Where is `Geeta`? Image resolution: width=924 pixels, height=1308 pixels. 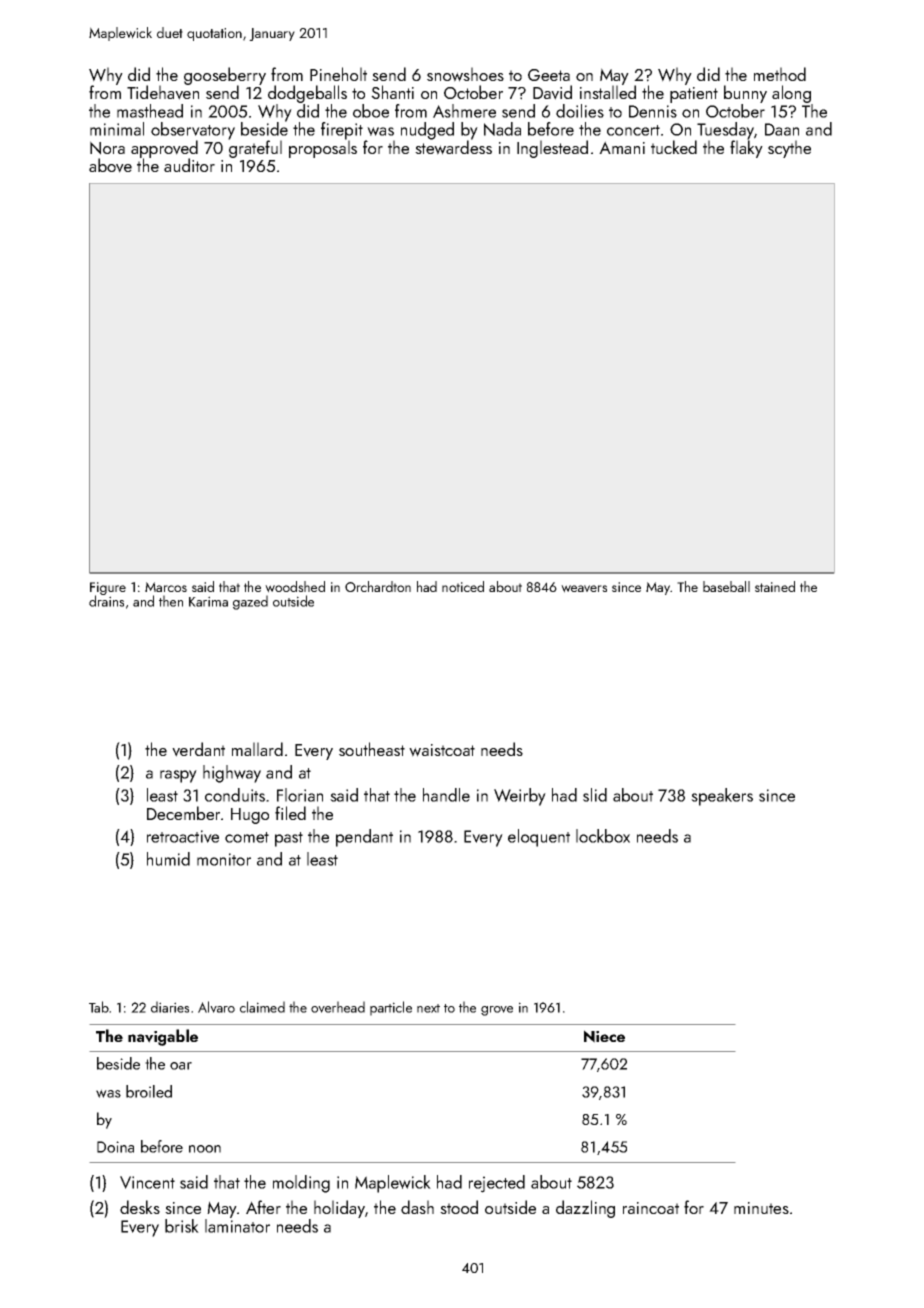
Geeta is located at coordinates (549, 75).
